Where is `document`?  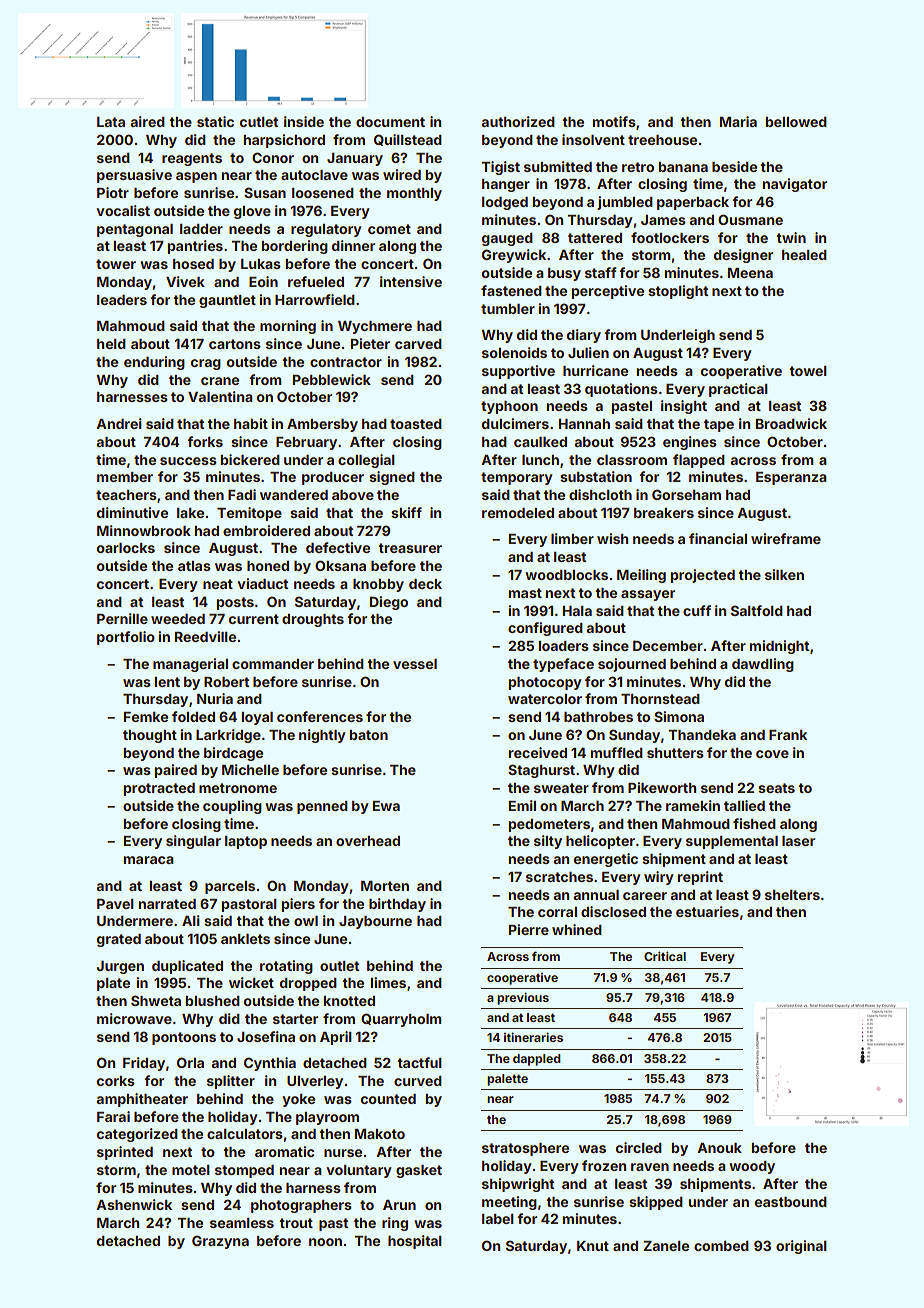
document is located at coordinates (390, 122).
